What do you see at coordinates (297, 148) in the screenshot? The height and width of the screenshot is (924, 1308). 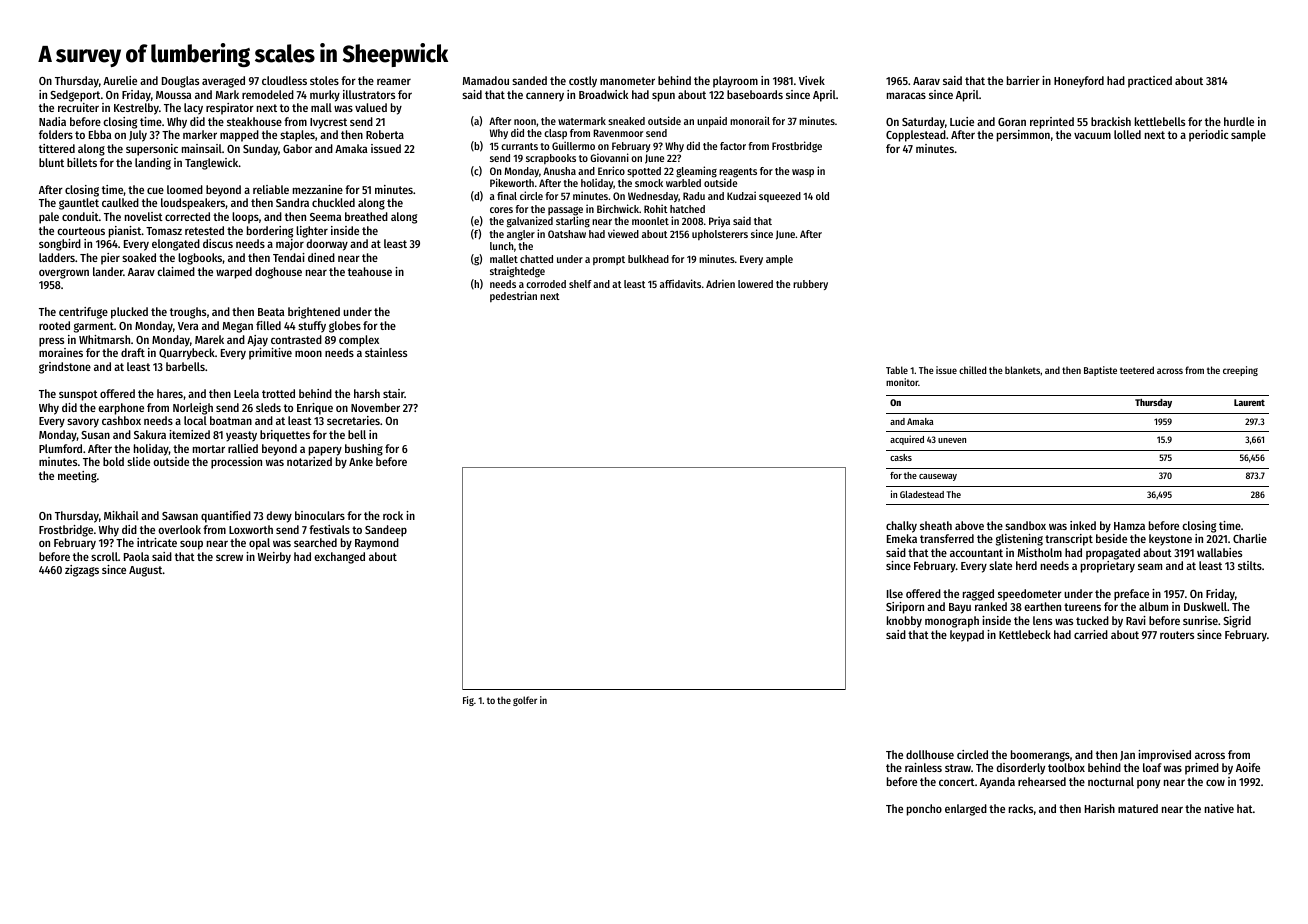 I see `Gabor` at bounding box center [297, 148].
